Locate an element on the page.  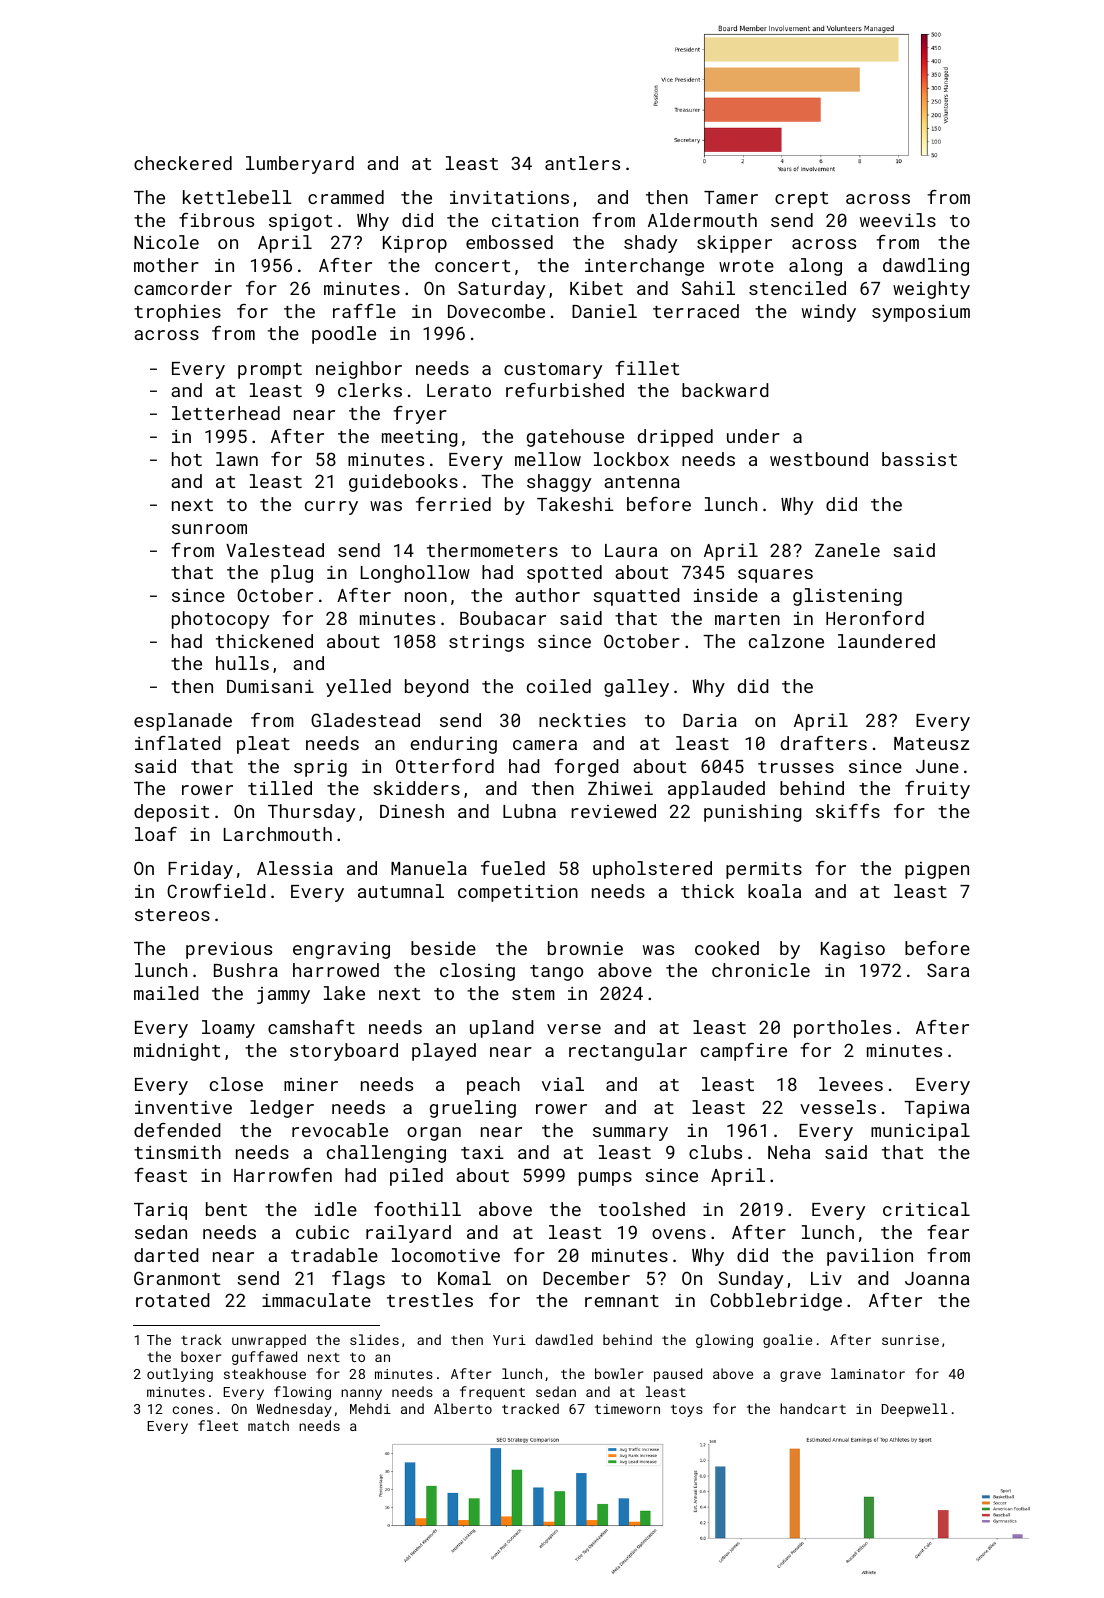
Neha is located at coordinates (789, 1152).
